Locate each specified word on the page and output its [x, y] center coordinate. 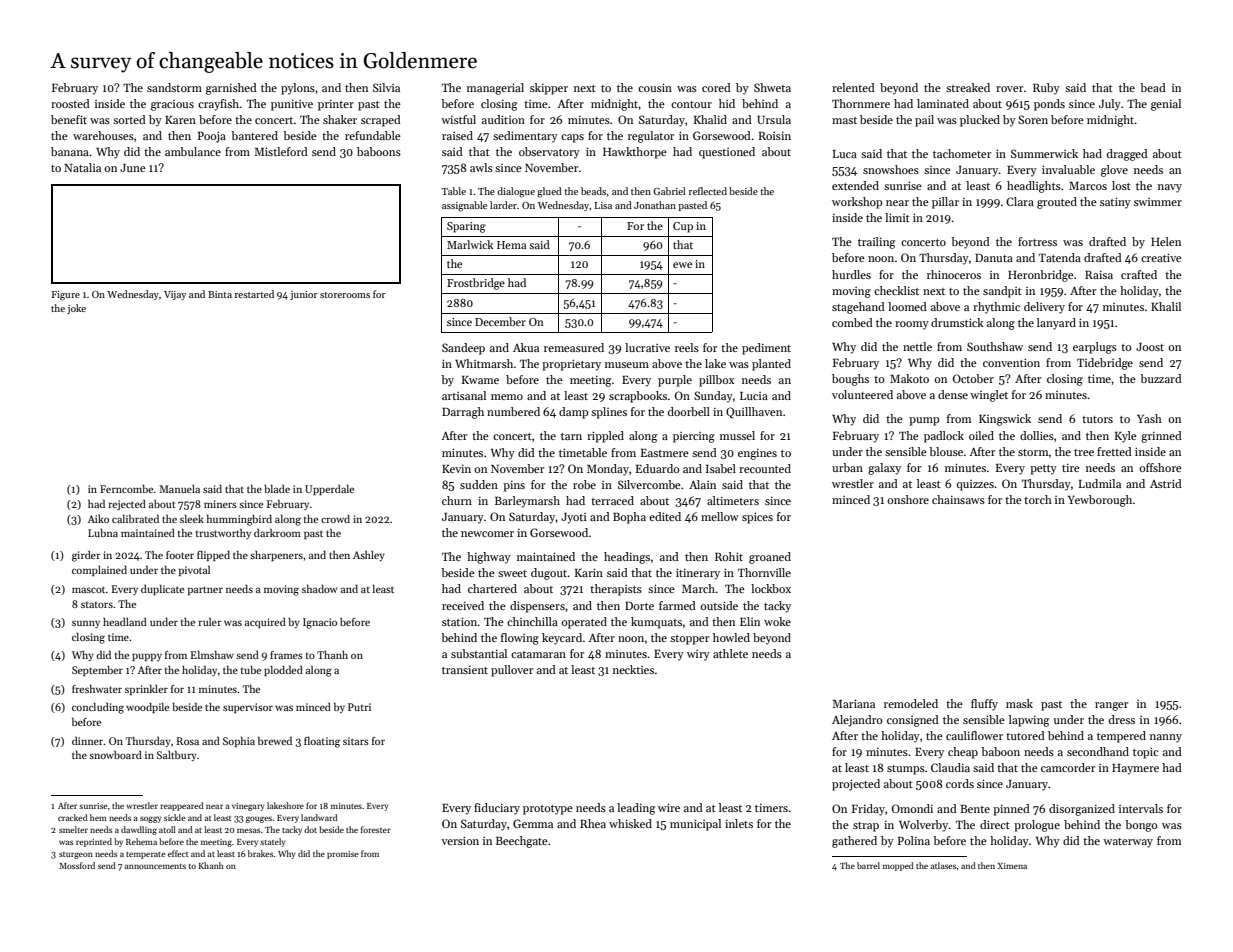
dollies [1037, 435]
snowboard [115, 755]
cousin [655, 87]
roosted [70, 103]
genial [1166, 105]
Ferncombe [126, 489]
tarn [571, 436]
